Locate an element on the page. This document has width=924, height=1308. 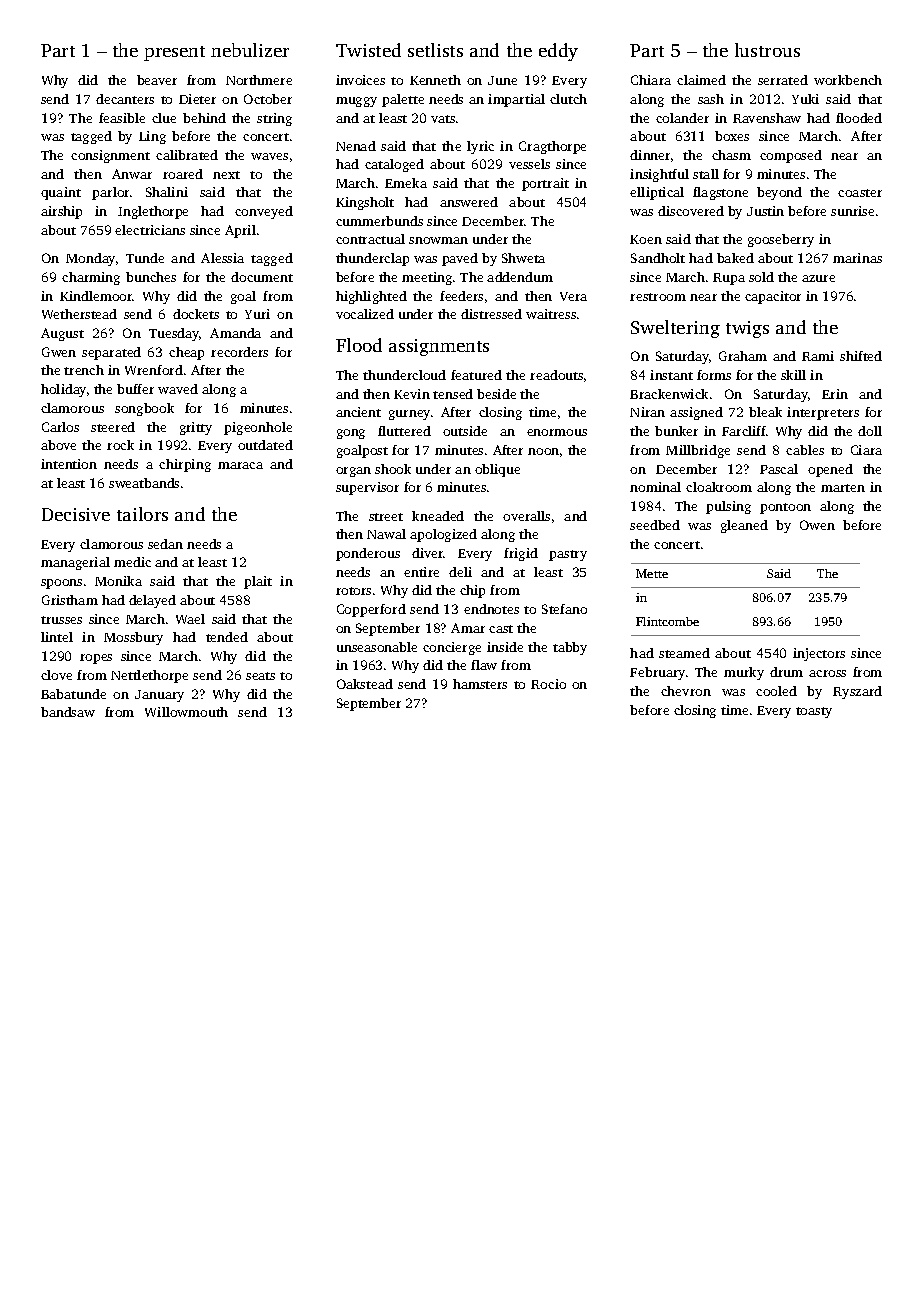
cables is located at coordinates (805, 450).
